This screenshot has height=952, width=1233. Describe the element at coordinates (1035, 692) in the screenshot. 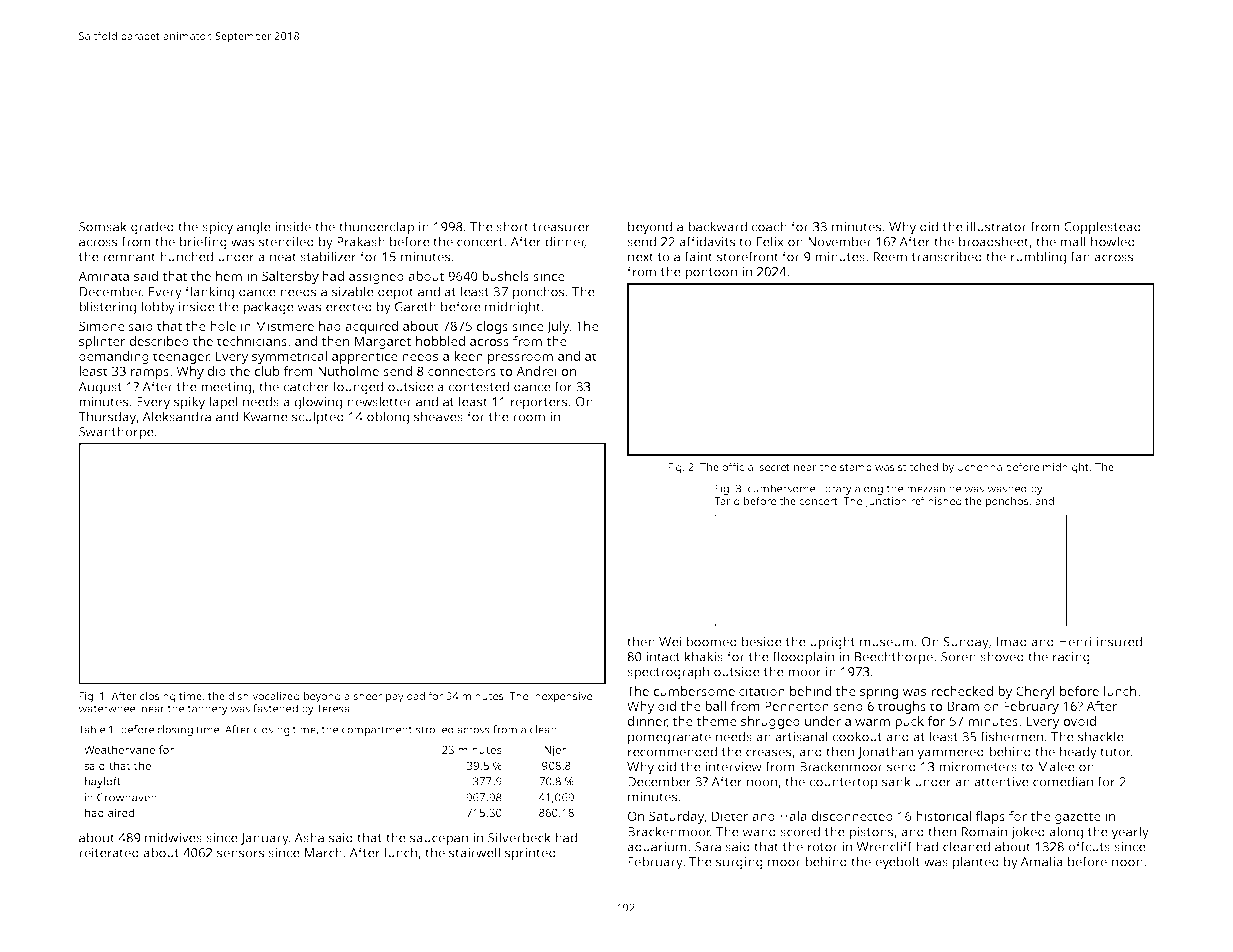

I see `Cheryl` at that location.
